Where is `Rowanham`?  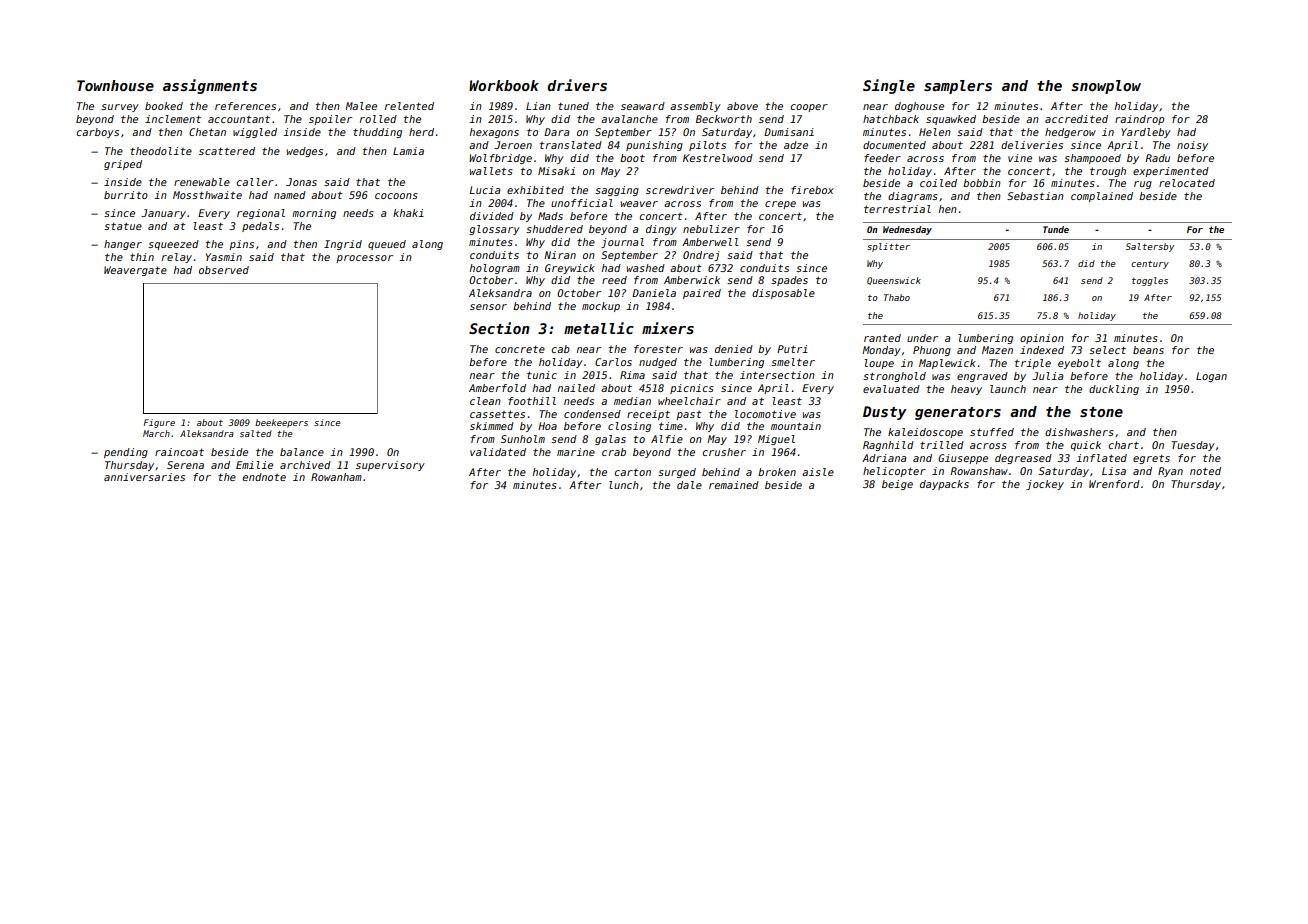 Rowanham is located at coordinates (336, 477).
